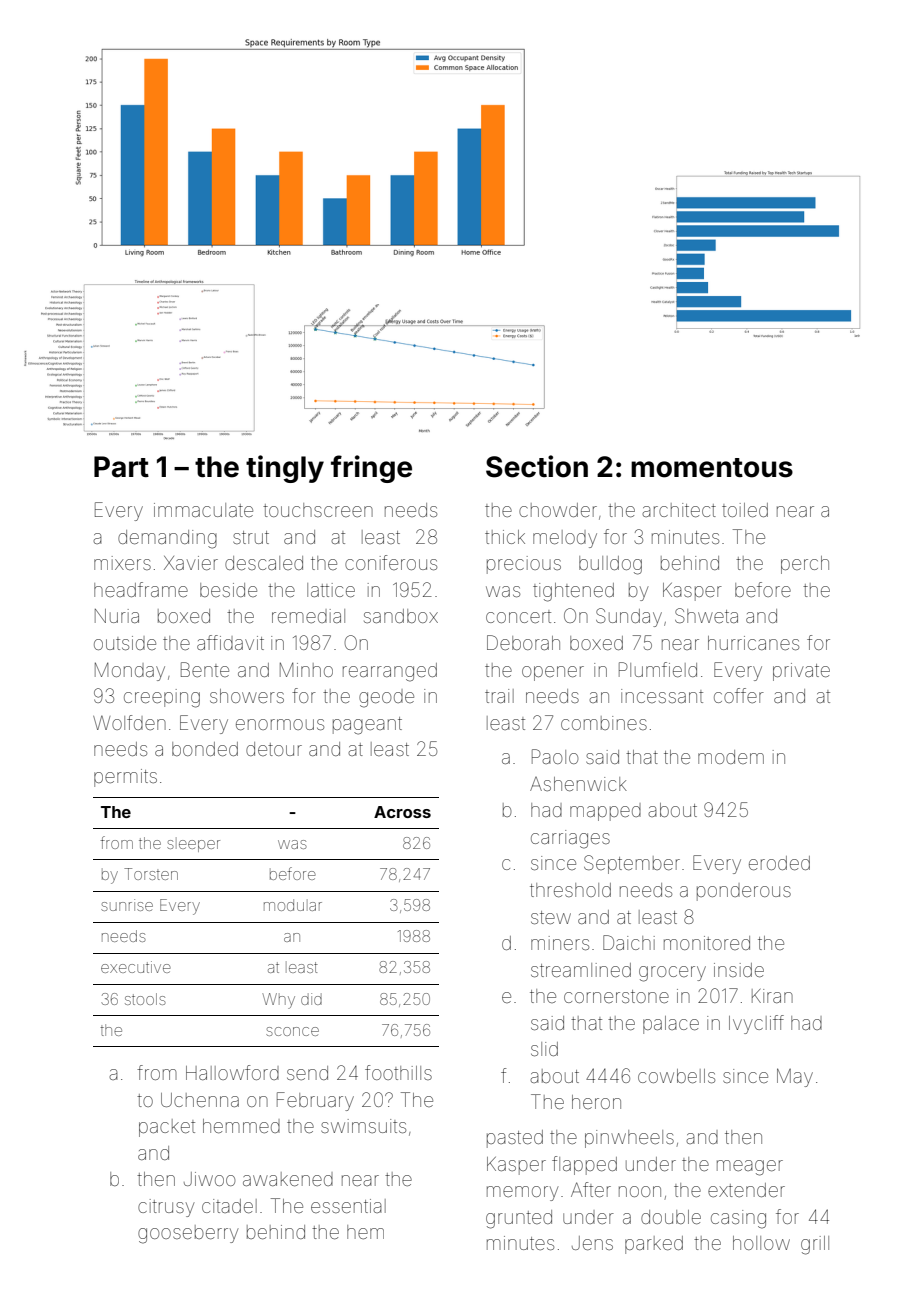 The image size is (924, 1311). I want to click on inside, so click(739, 970).
